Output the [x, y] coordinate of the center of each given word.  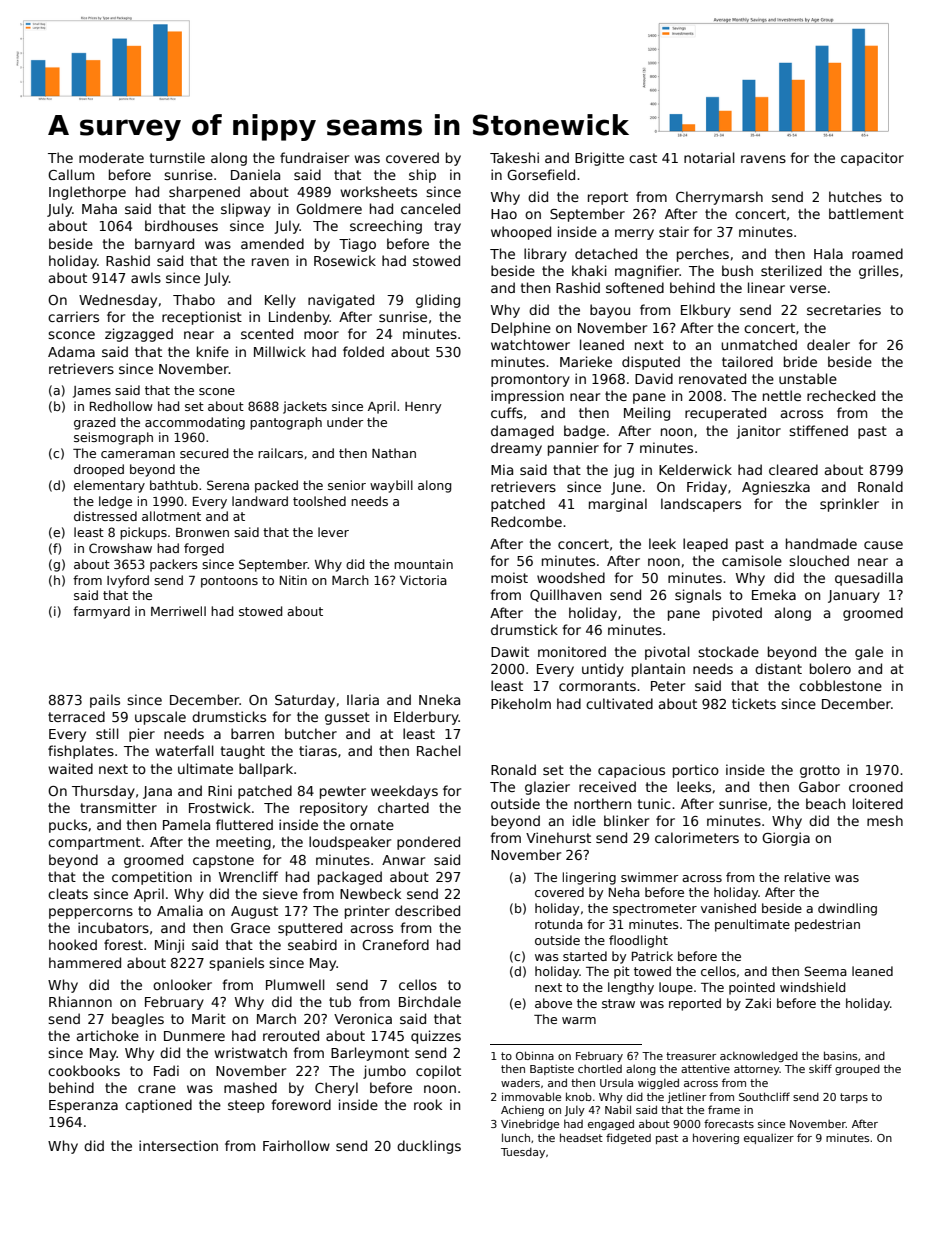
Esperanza [83, 1106]
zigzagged [139, 335]
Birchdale [430, 1001]
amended [272, 243]
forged [204, 549]
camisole [752, 560]
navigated [341, 301]
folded [363, 351]
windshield [812, 987]
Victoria [423, 580]
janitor [758, 432]
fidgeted [628, 1138]
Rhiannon [80, 1001]
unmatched [759, 344]
